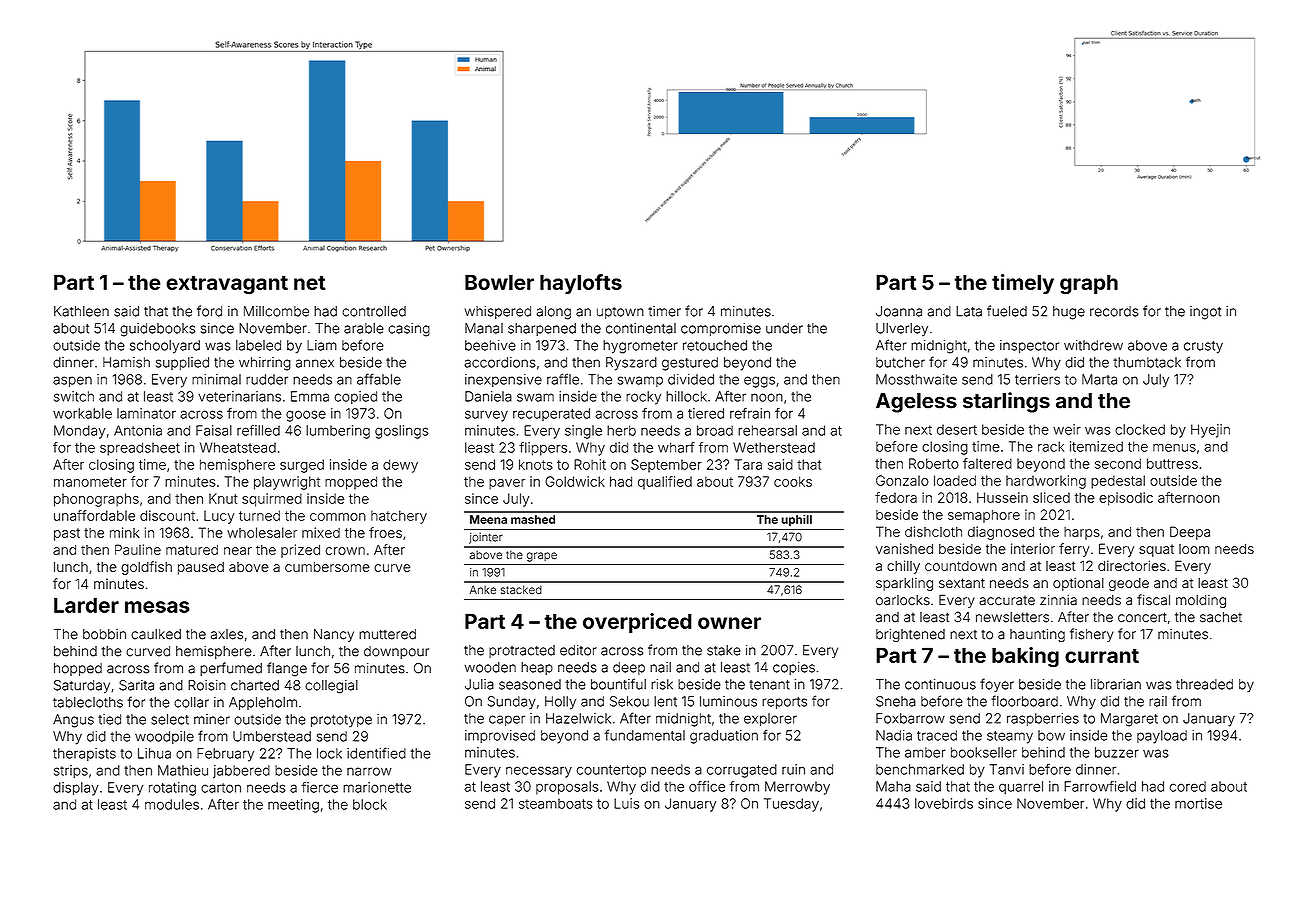 This screenshot has width=1308, height=924. I want to click on copies, so click(794, 668).
